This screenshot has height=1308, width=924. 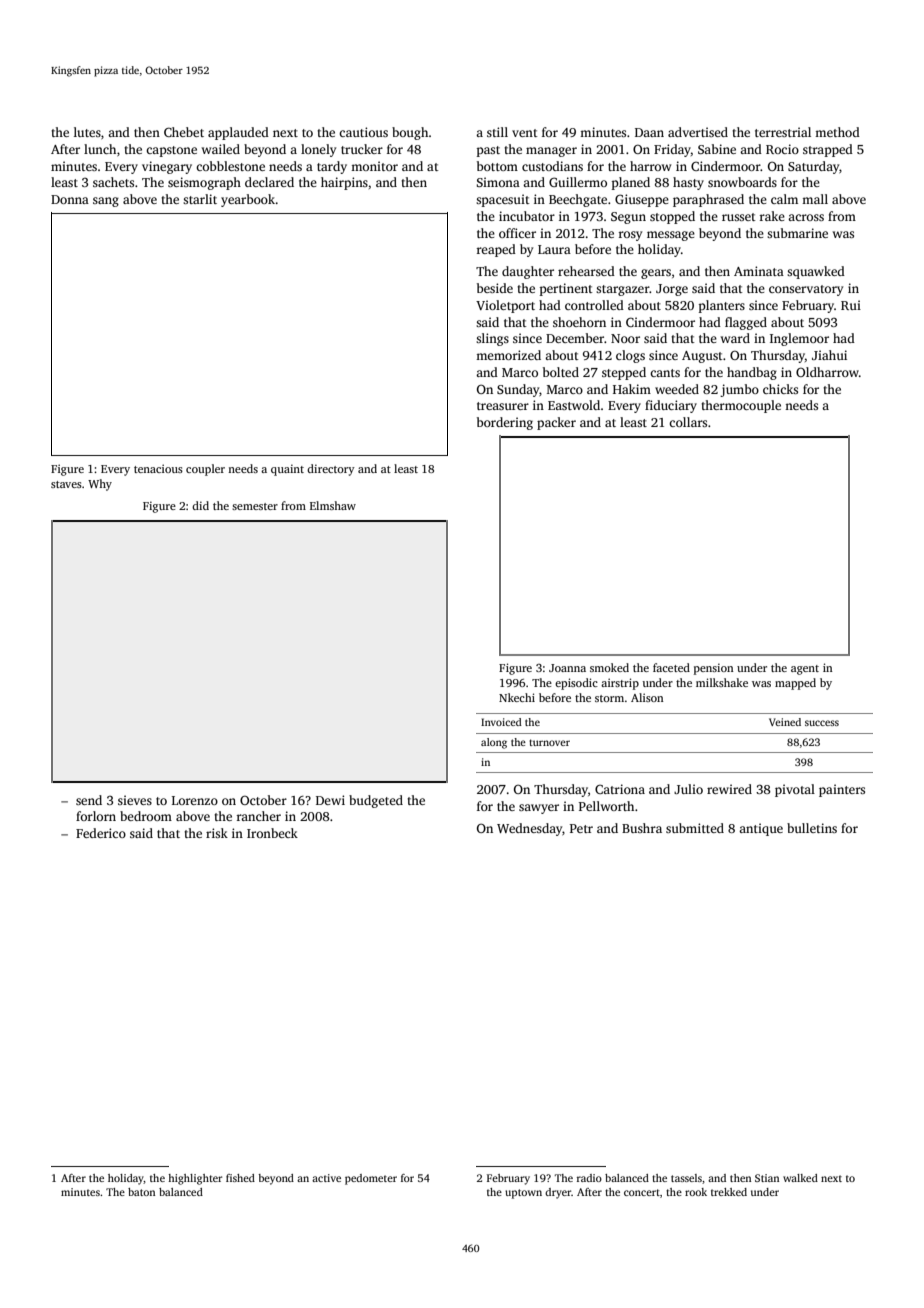 What do you see at coordinates (695, 828) in the screenshot?
I see `submitted` at bounding box center [695, 828].
